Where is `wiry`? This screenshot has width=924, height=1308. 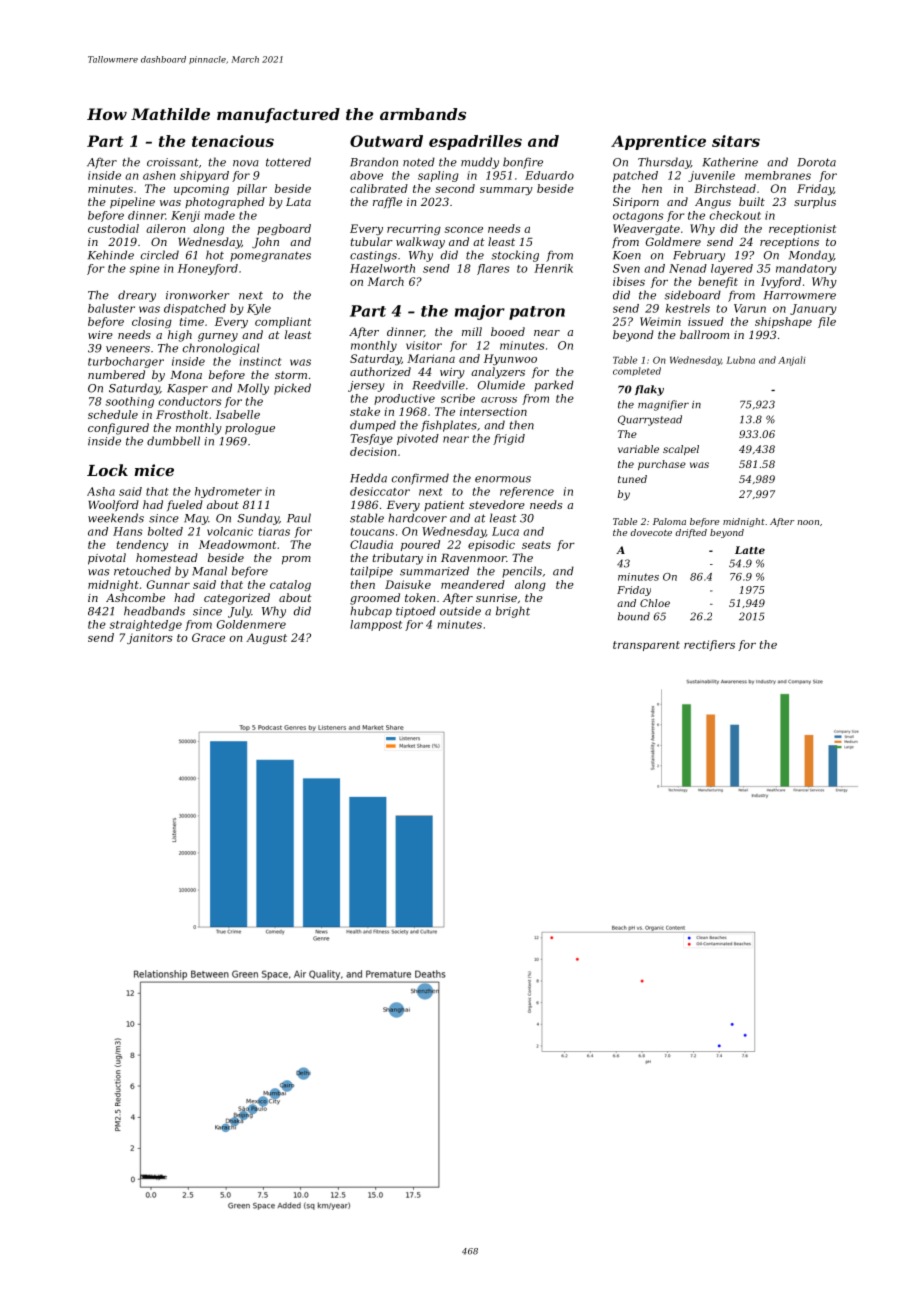
wiry is located at coordinates (452, 373).
